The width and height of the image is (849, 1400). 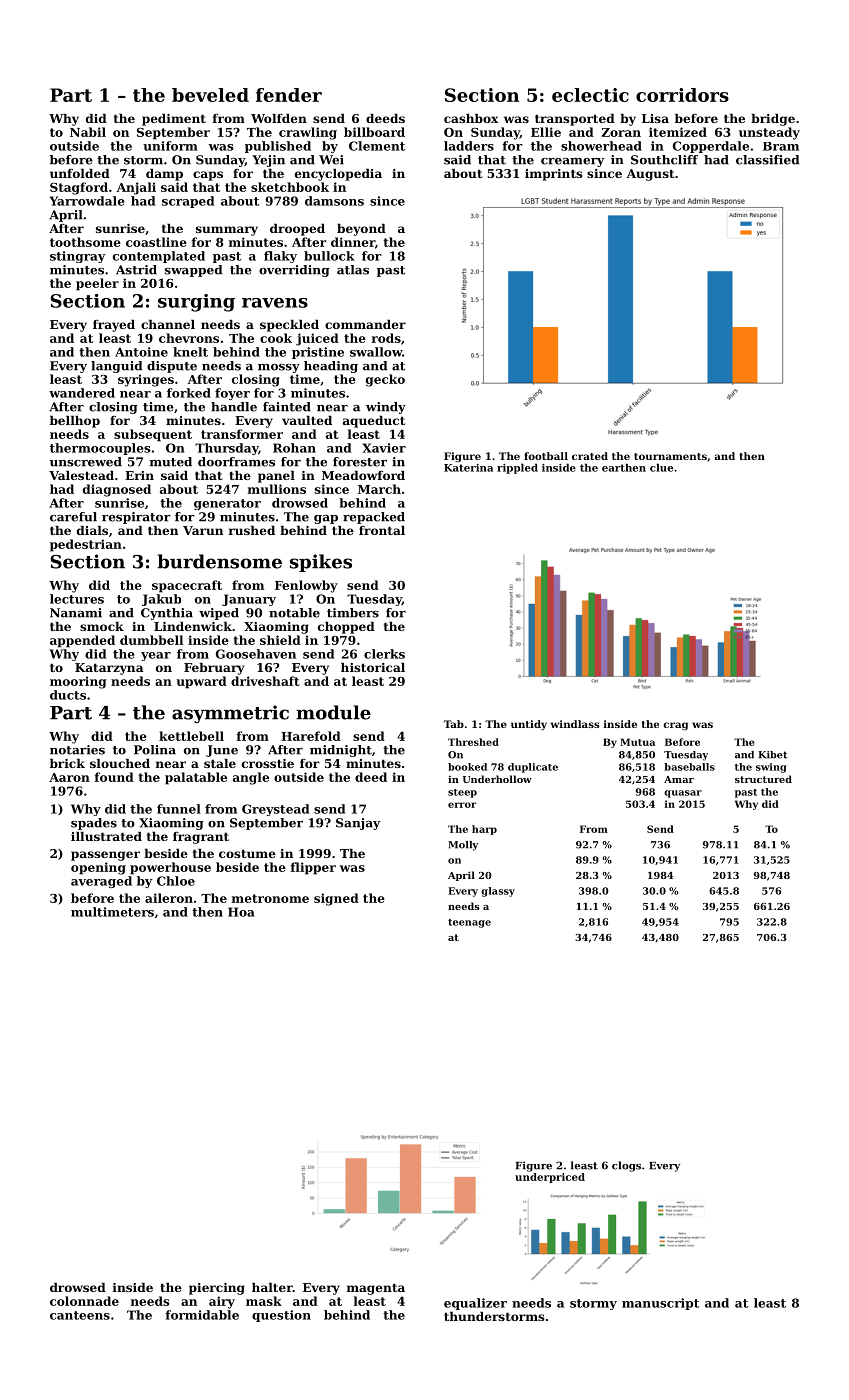 What do you see at coordinates (106, 836) in the image?
I see `illustrated` at bounding box center [106, 836].
